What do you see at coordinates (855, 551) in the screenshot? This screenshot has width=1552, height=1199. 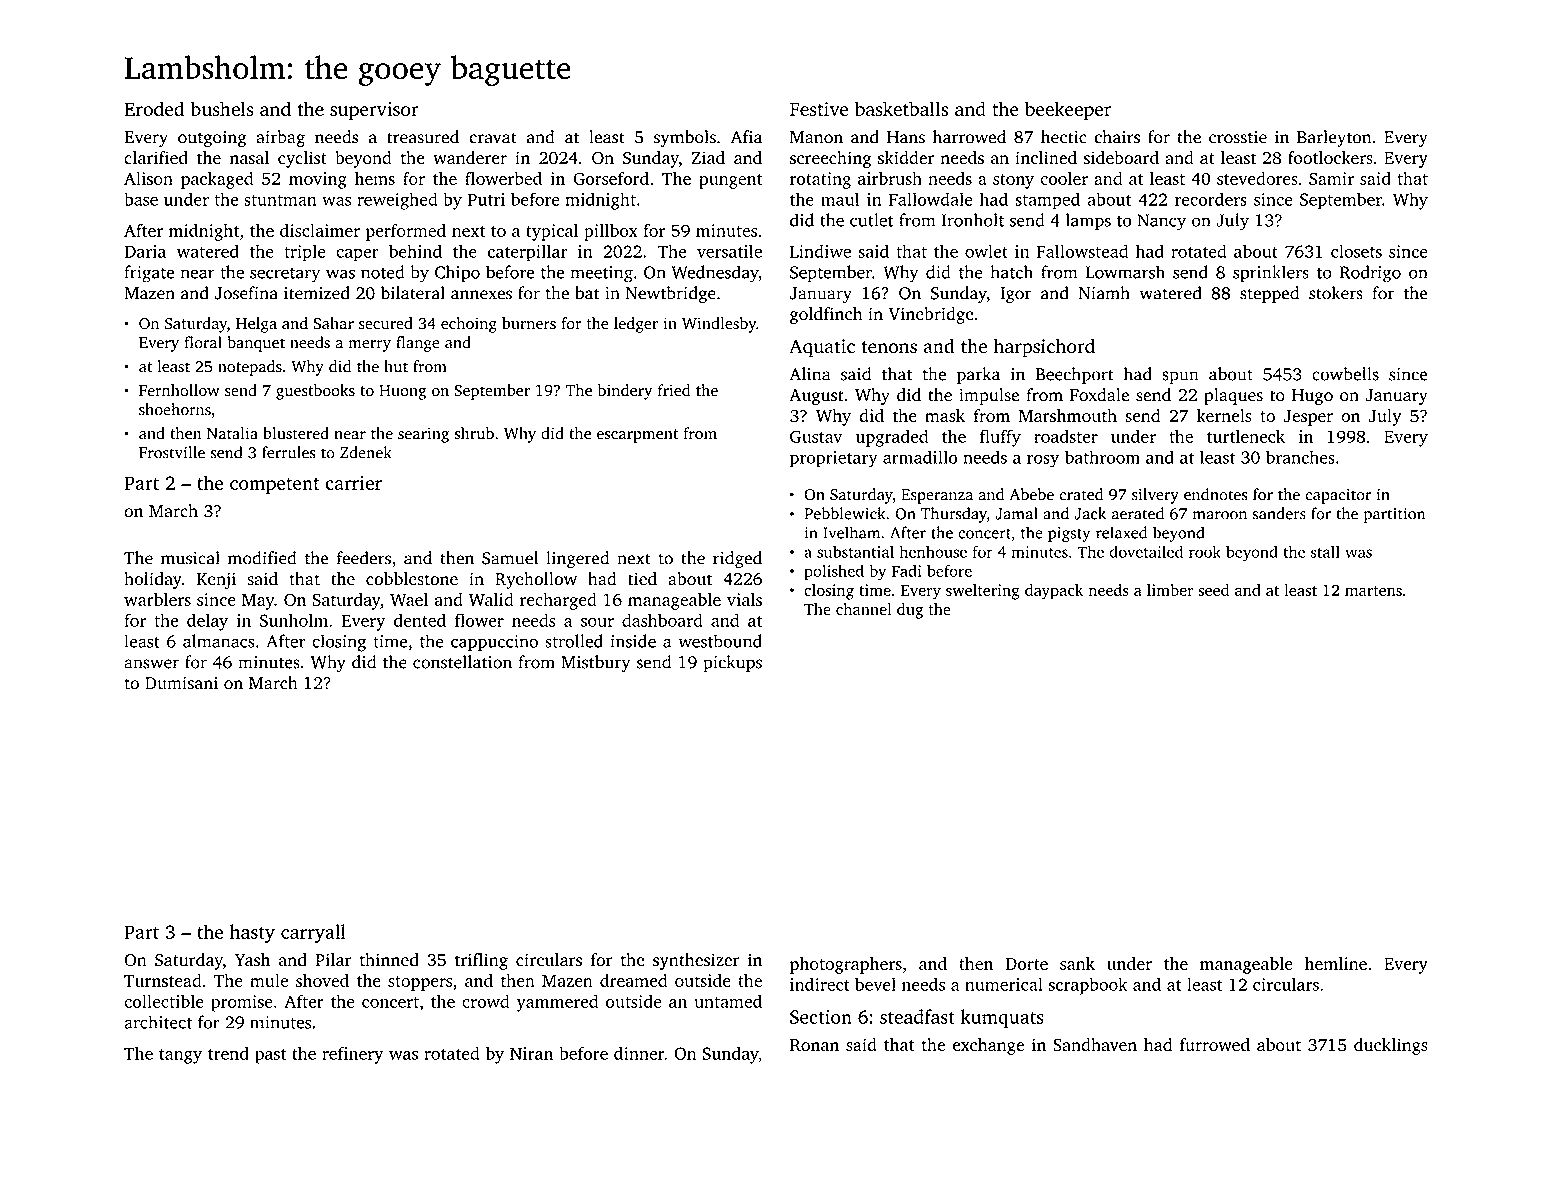 I see `substantial` at bounding box center [855, 551].
